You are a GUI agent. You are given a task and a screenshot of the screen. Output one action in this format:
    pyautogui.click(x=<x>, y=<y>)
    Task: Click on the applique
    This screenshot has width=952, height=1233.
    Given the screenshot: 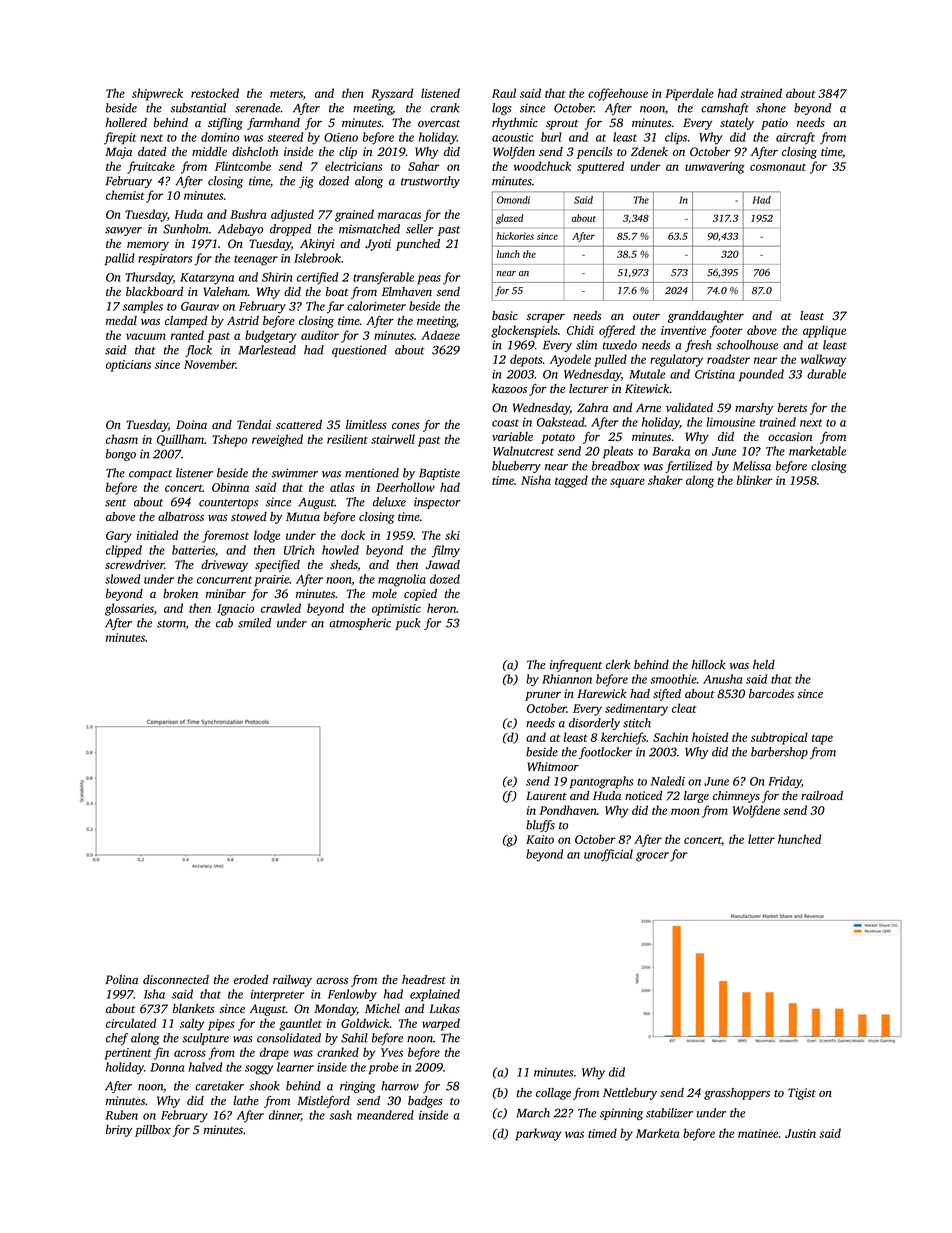 What is the action you would take?
    pyautogui.click(x=824, y=331)
